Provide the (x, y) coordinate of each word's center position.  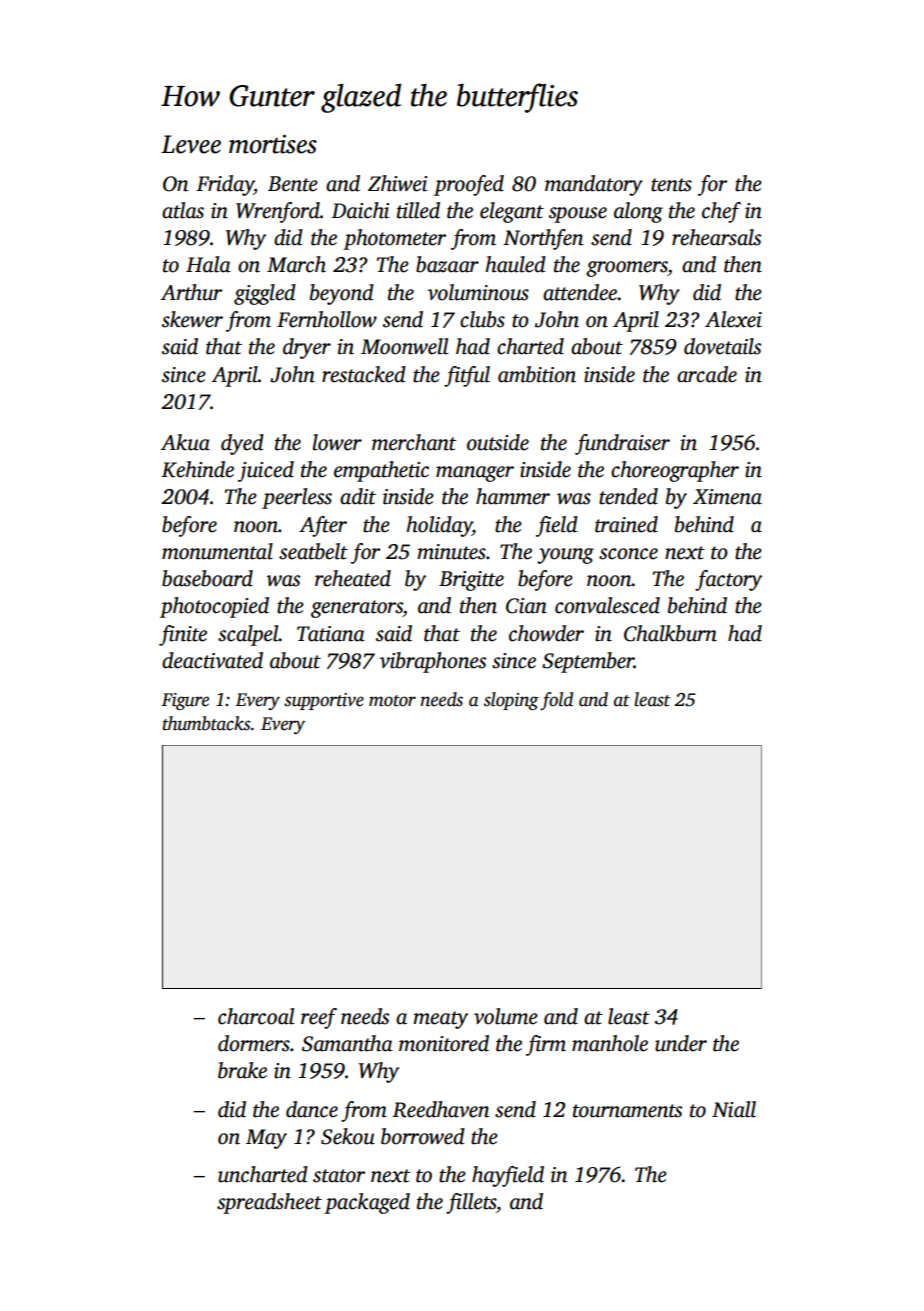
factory (728, 580)
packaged (367, 1203)
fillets (471, 1203)
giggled (265, 294)
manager (475, 474)
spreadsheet (269, 1203)
